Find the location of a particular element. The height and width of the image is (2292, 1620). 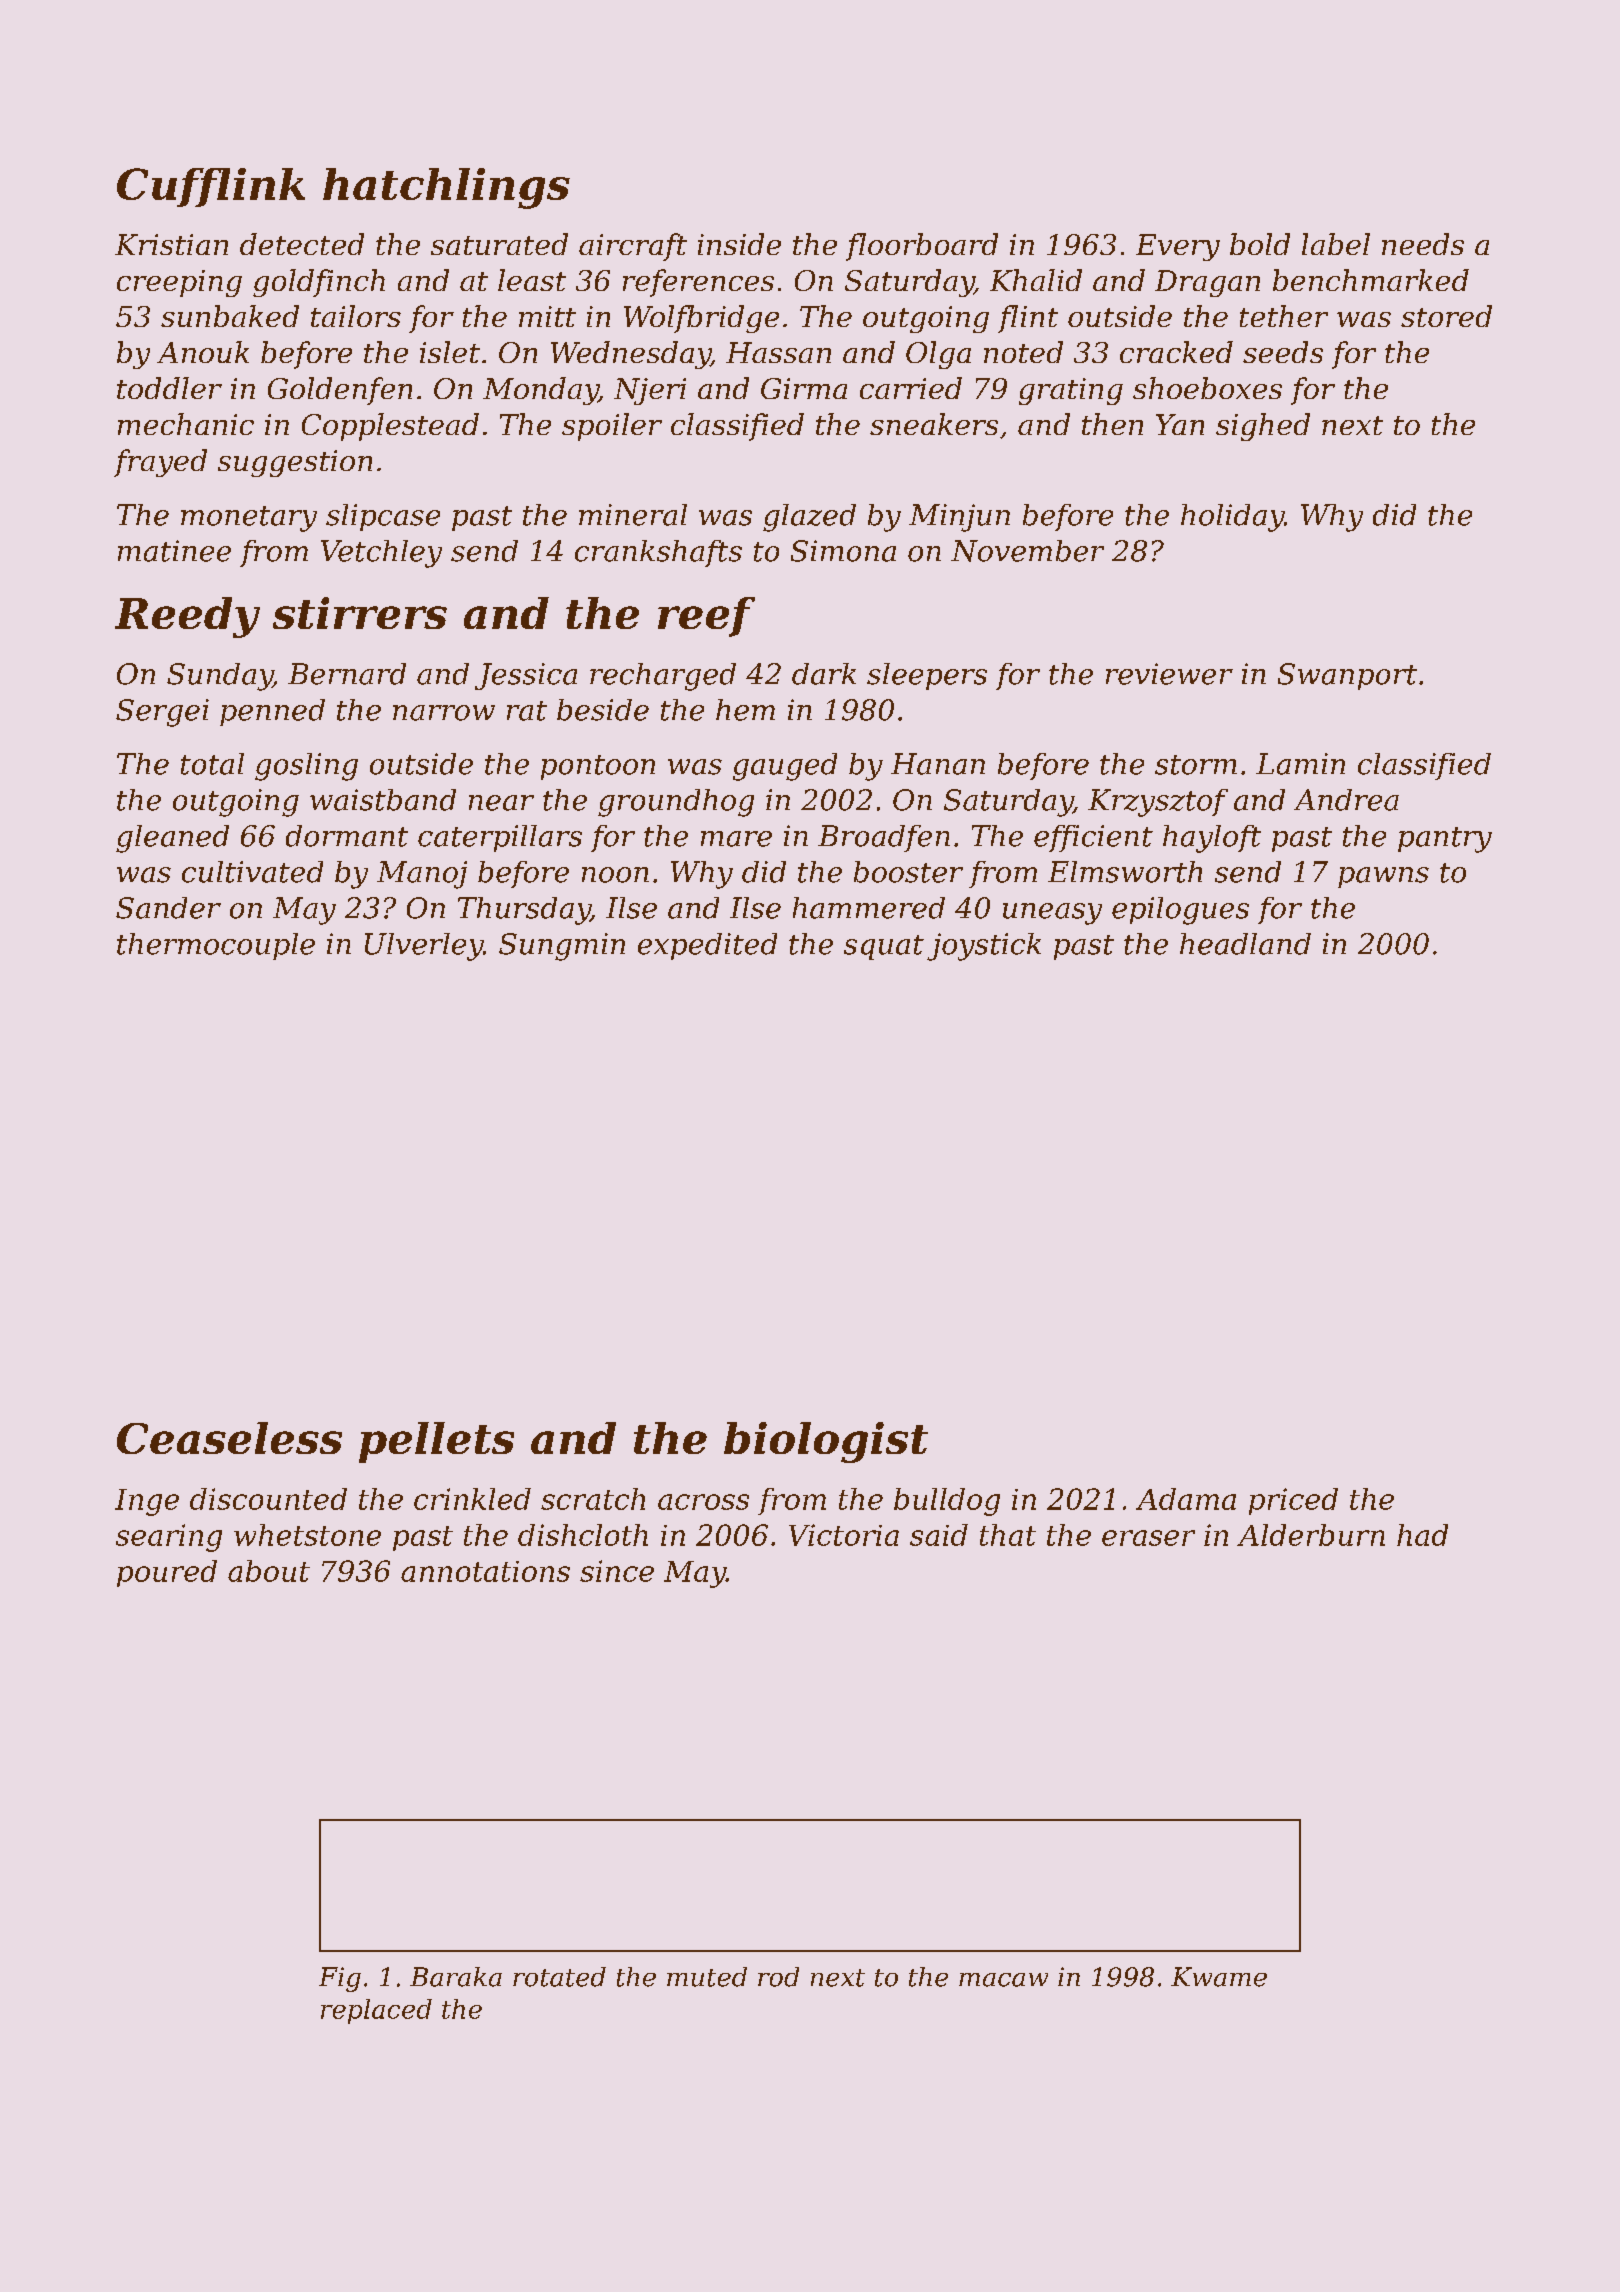

carried is located at coordinates (911, 388).
